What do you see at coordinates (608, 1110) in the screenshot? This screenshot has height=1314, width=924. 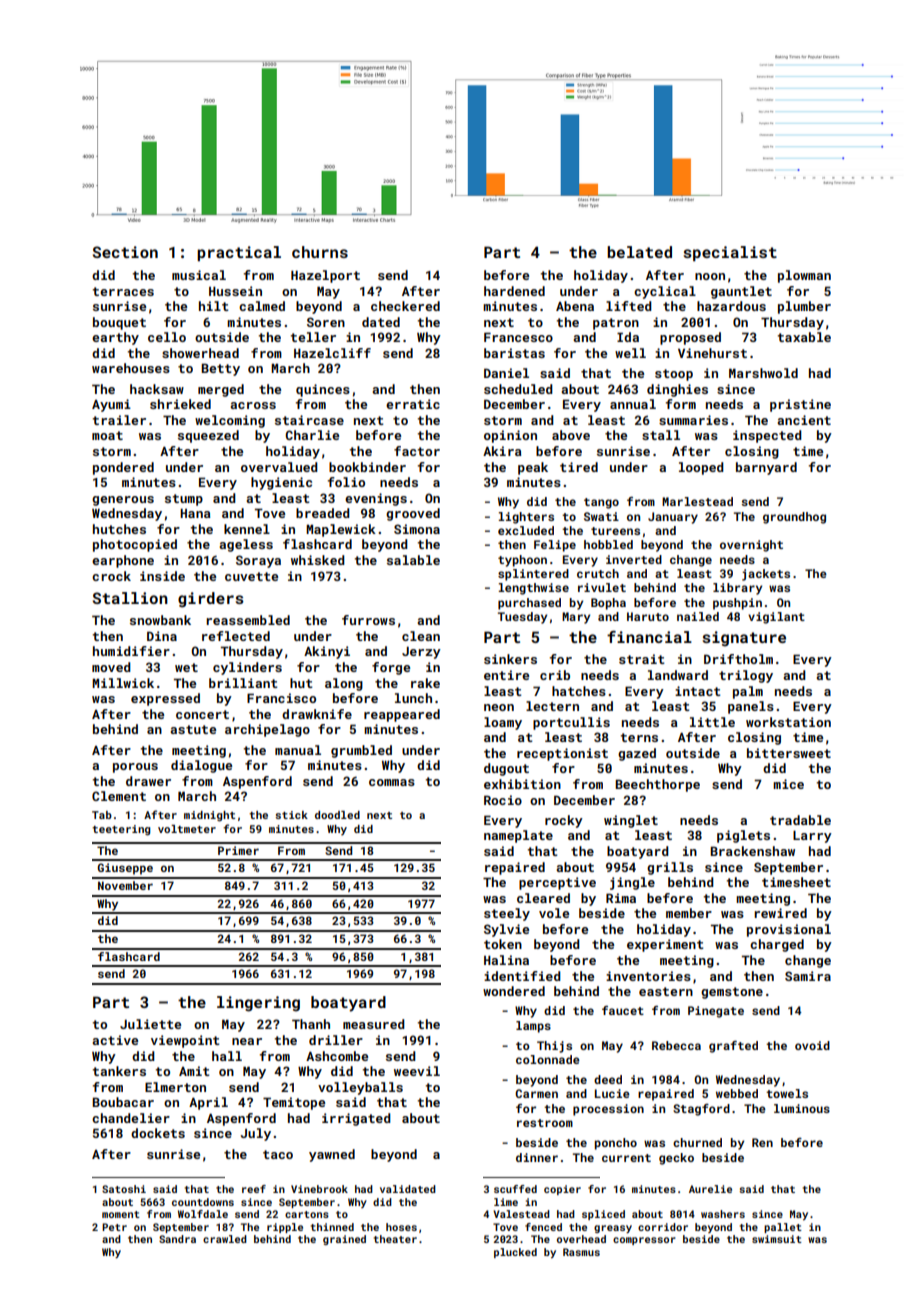 I see `procession` at bounding box center [608, 1110].
